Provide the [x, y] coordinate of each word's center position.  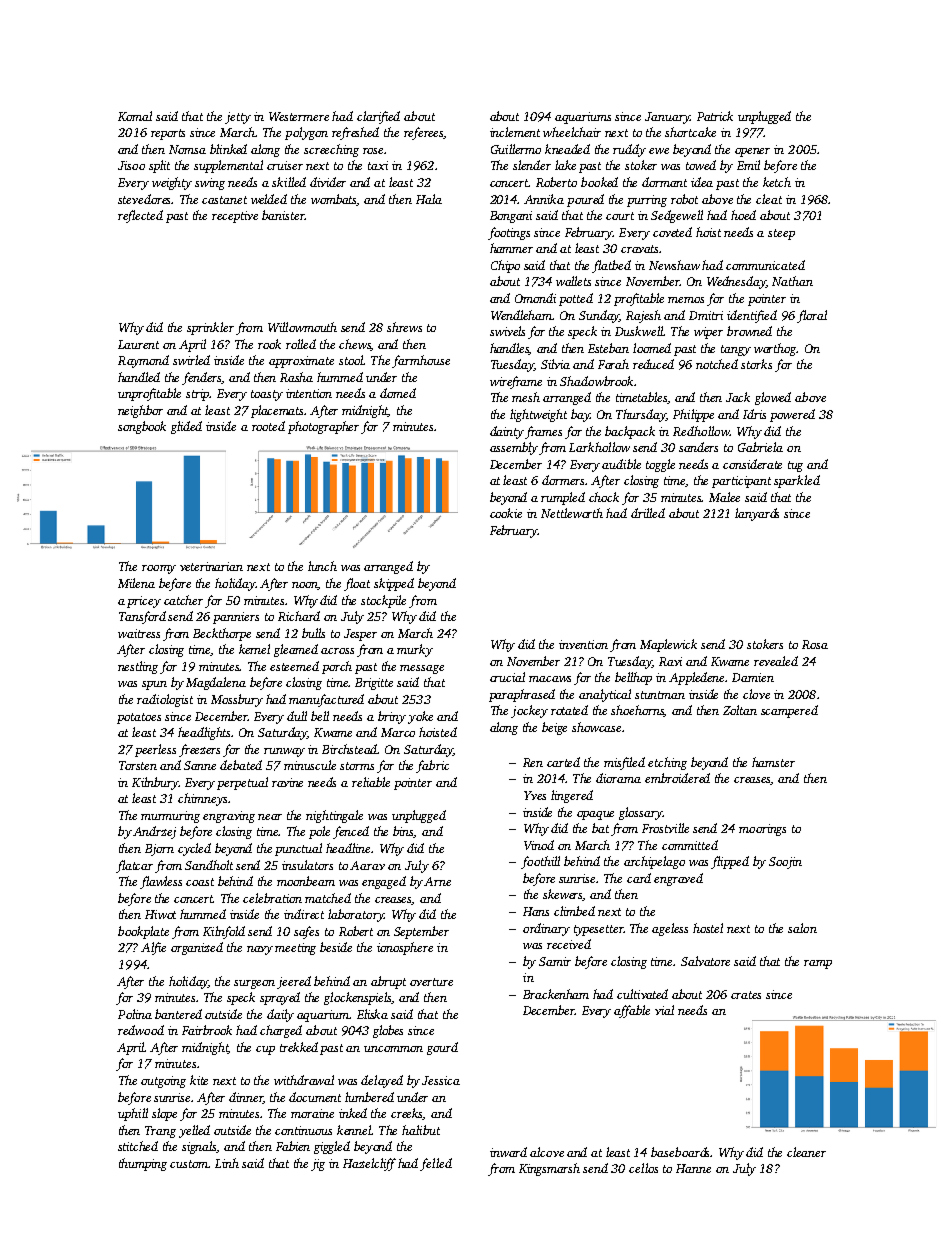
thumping [143, 1164]
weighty [172, 183]
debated [241, 765]
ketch [777, 182]
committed [690, 845]
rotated [569, 710]
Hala [429, 199]
